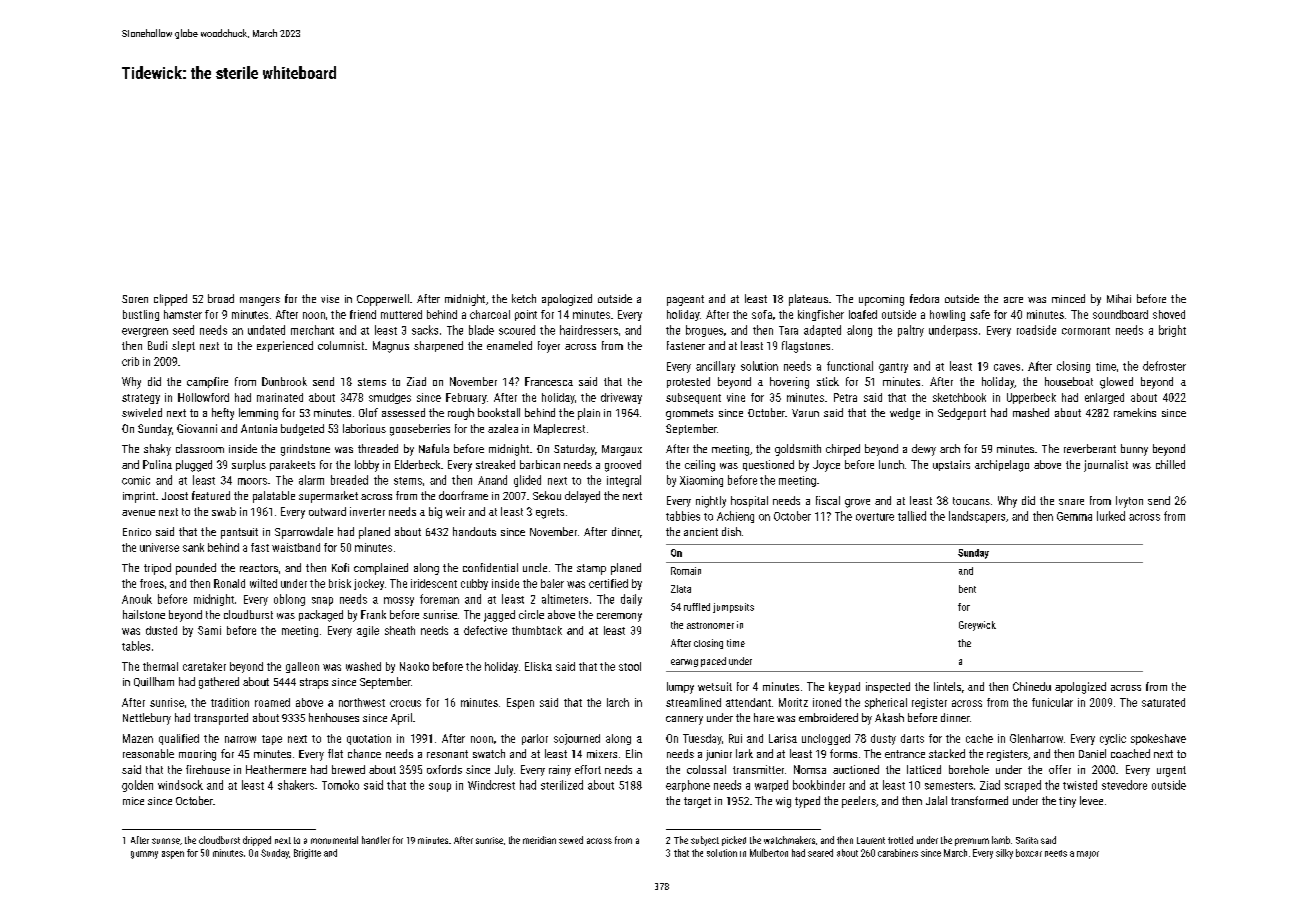 The width and height of the screenshot is (1308, 924). What do you see at coordinates (157, 345) in the screenshot?
I see `Budi` at bounding box center [157, 345].
